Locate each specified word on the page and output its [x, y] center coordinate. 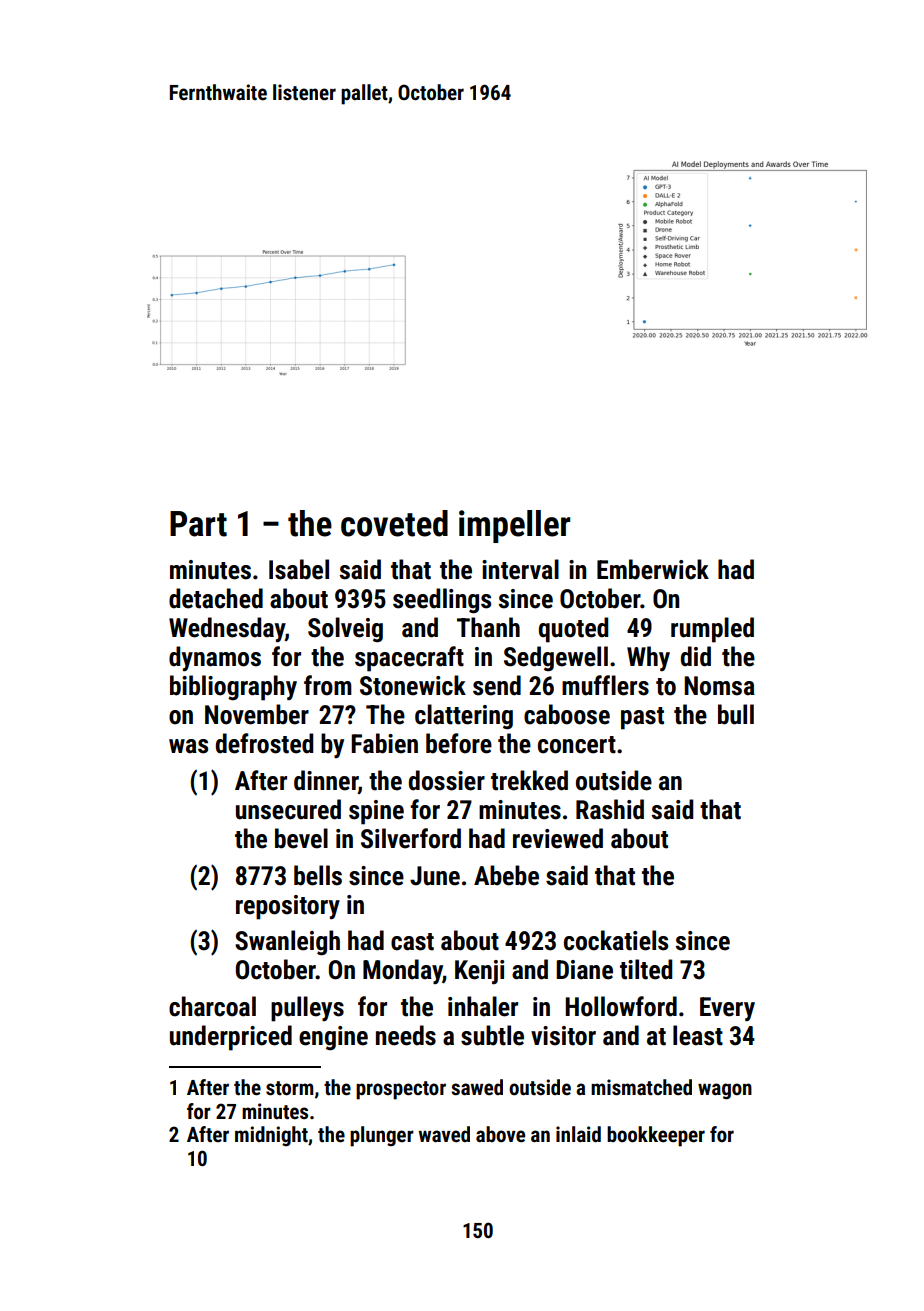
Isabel [299, 569]
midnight [271, 1136]
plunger [382, 1136]
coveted [394, 523]
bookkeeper [656, 1136]
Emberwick [653, 569]
